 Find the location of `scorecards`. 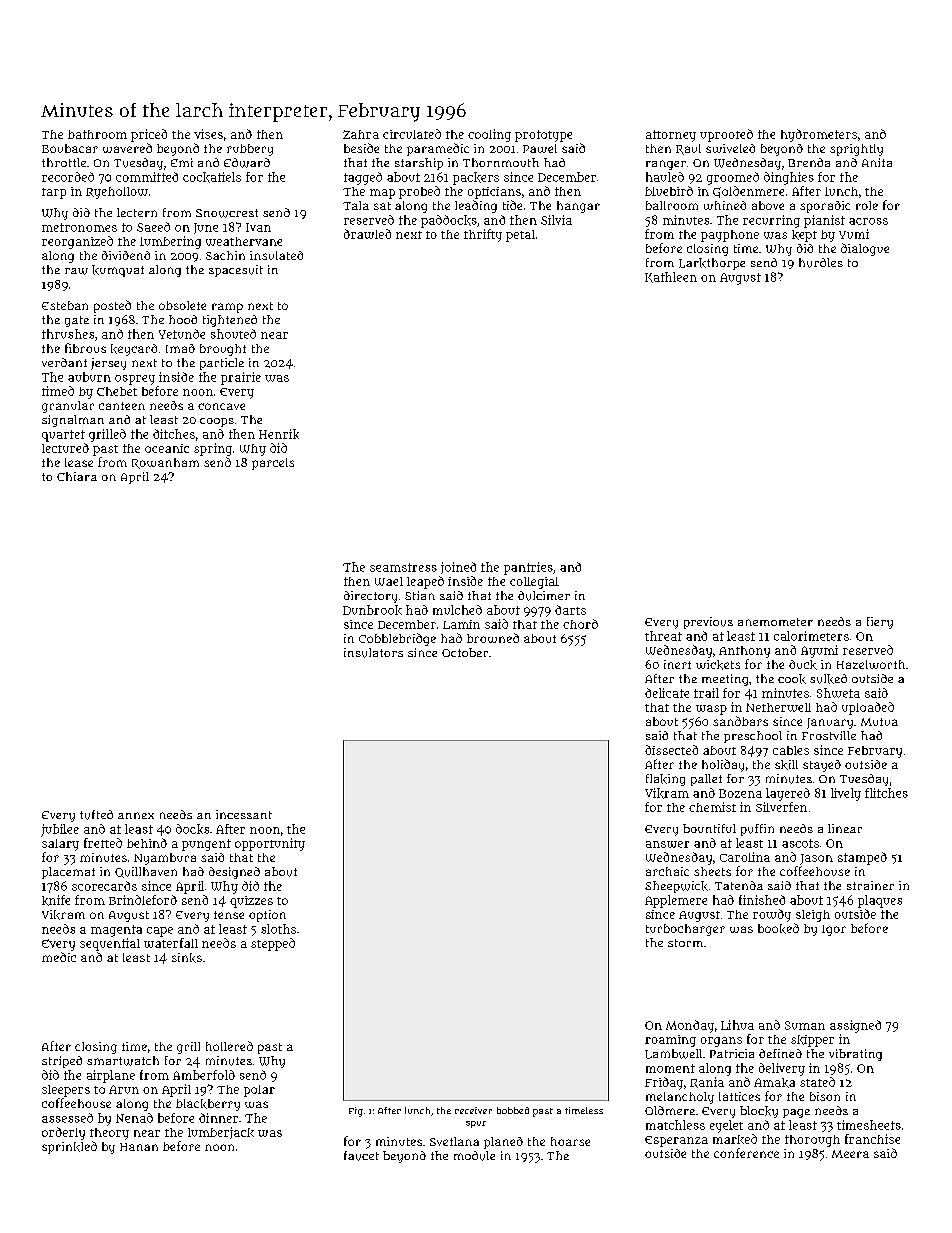

scorecards is located at coordinates (104, 886).
